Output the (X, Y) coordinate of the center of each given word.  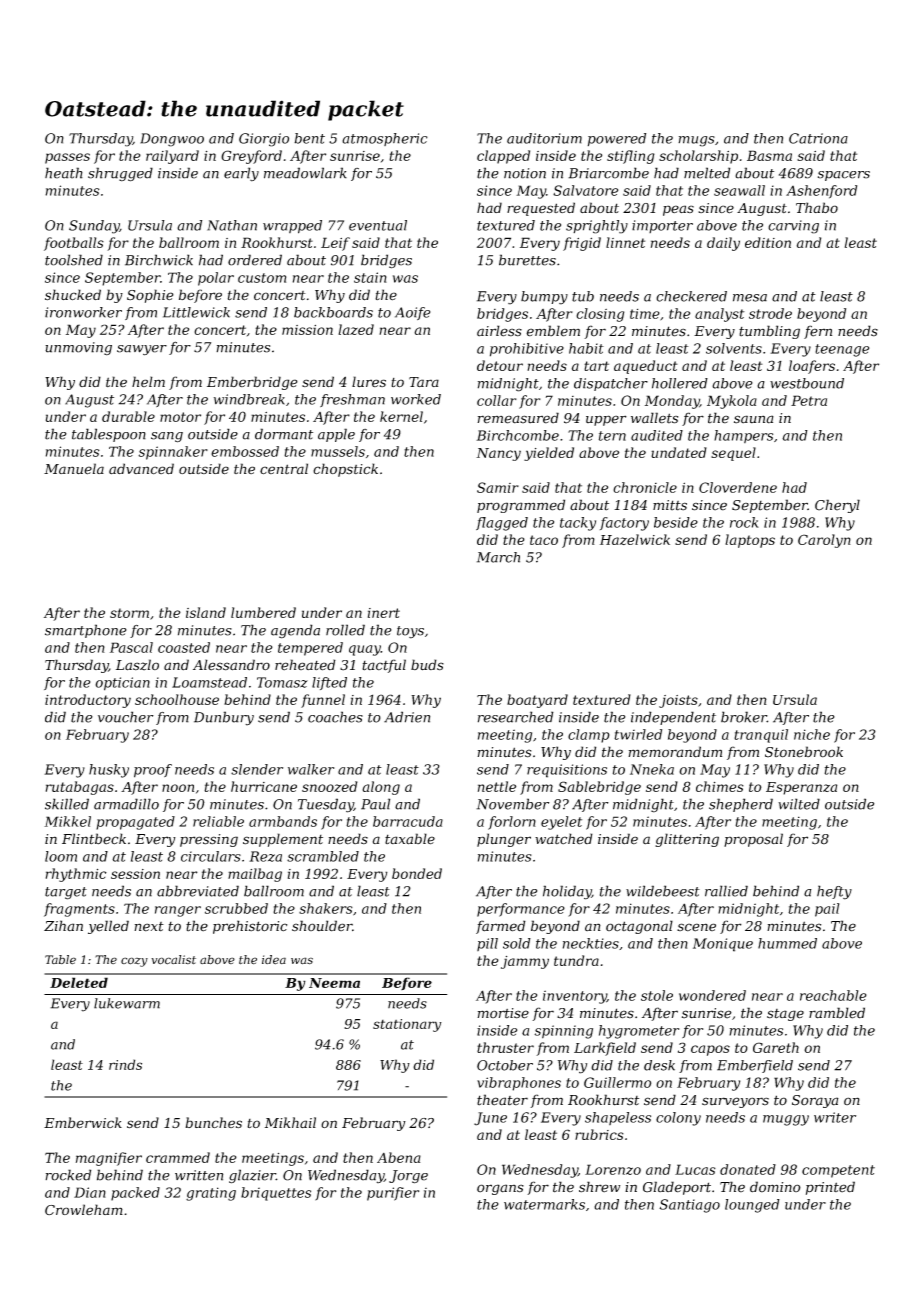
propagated (135, 823)
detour (500, 365)
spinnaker (173, 453)
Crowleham (84, 1209)
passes (67, 158)
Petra (809, 400)
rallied (726, 891)
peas (678, 210)
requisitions (567, 771)
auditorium (544, 138)
